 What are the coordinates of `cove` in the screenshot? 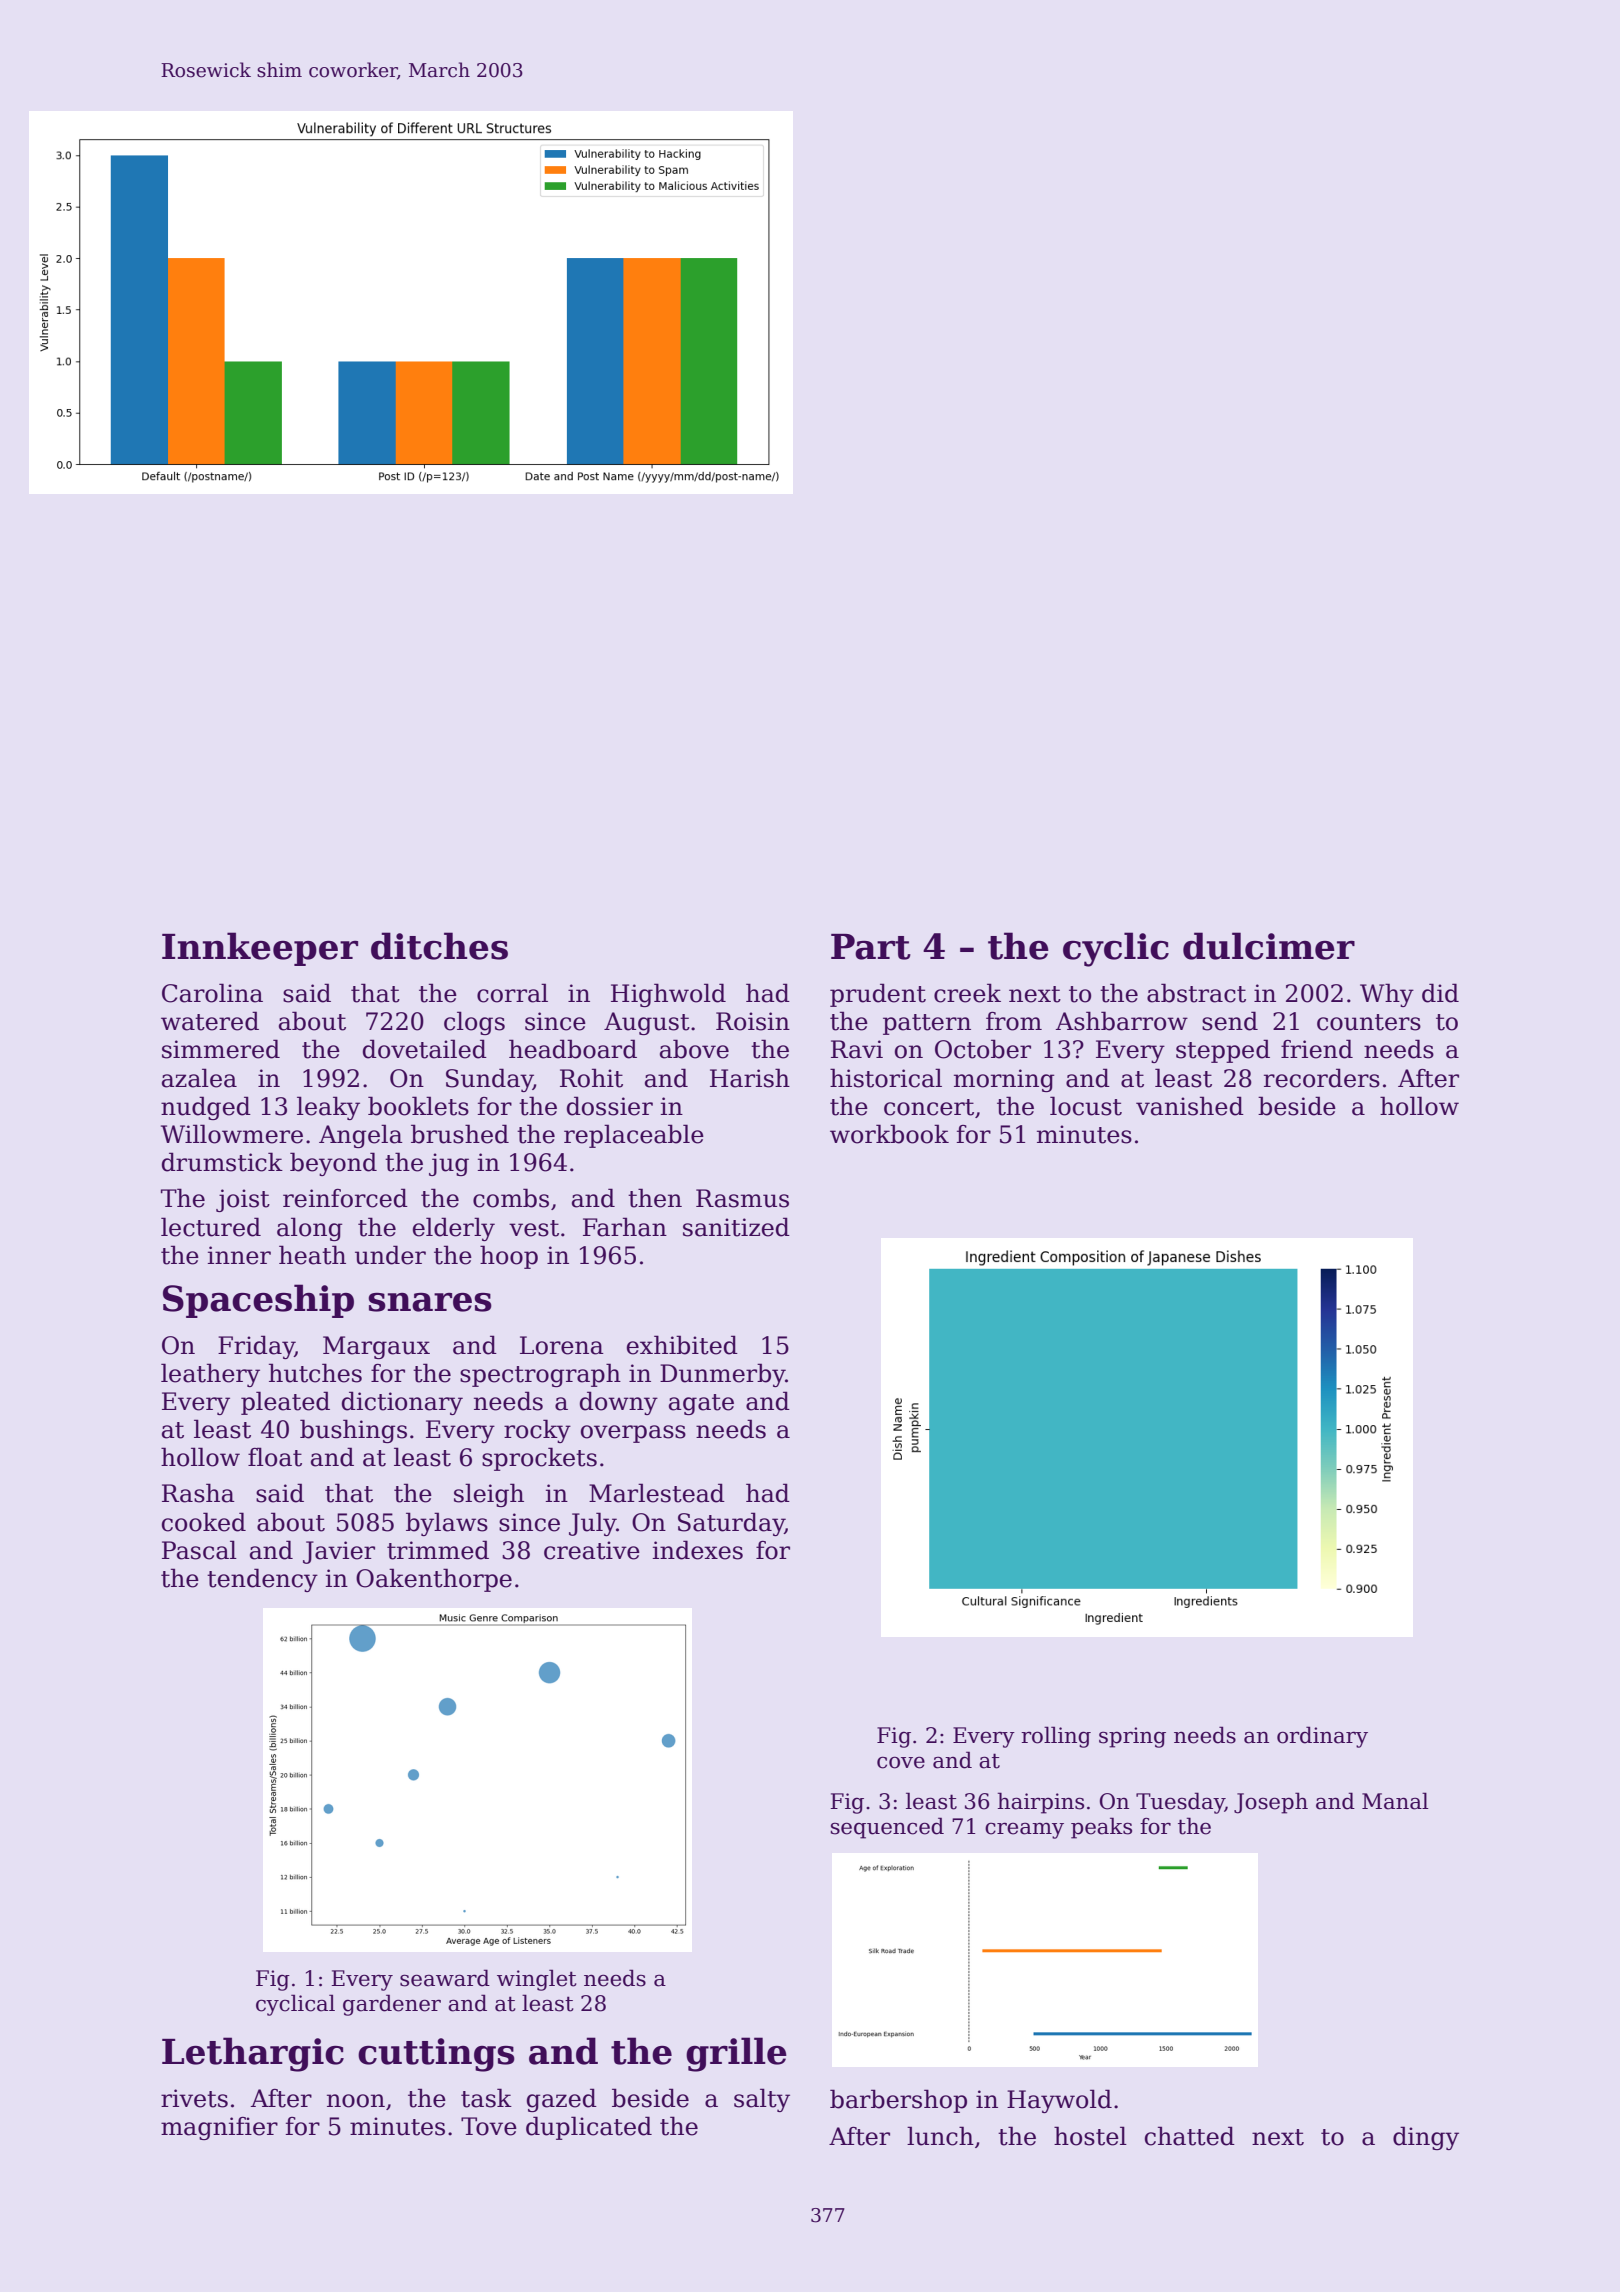 It's located at (901, 1762).
